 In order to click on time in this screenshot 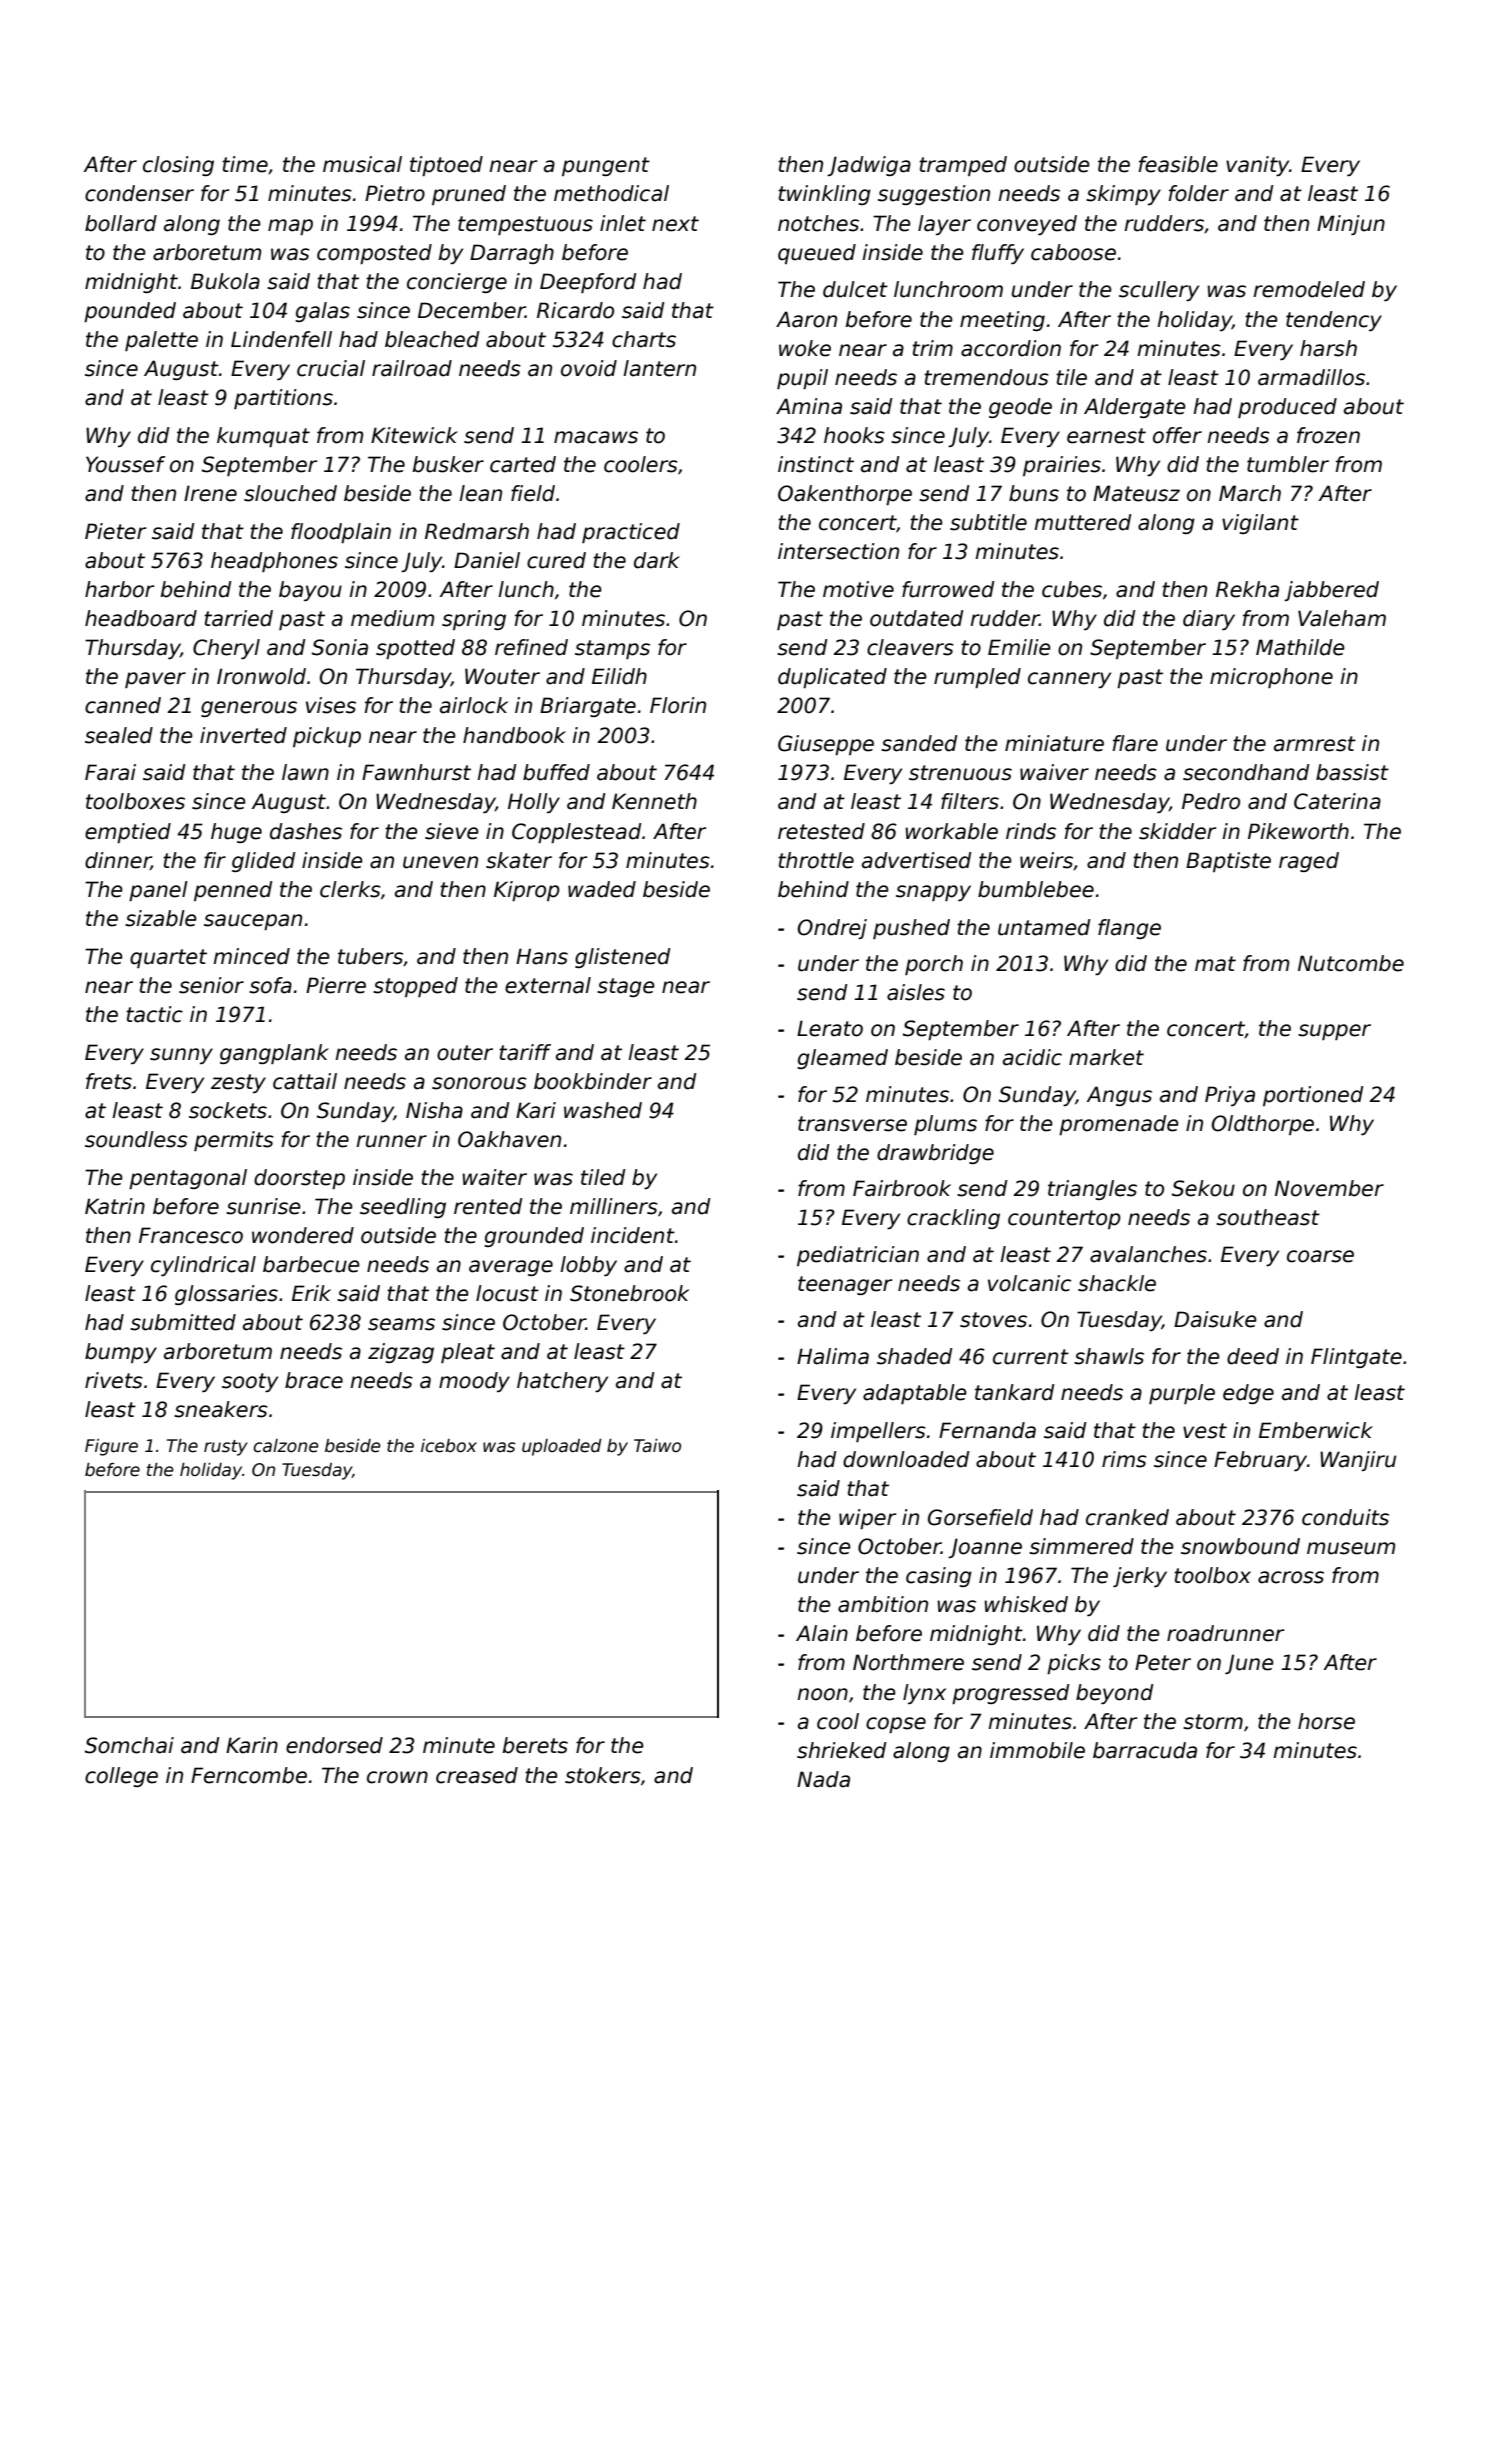, I will do `click(245, 164)`.
